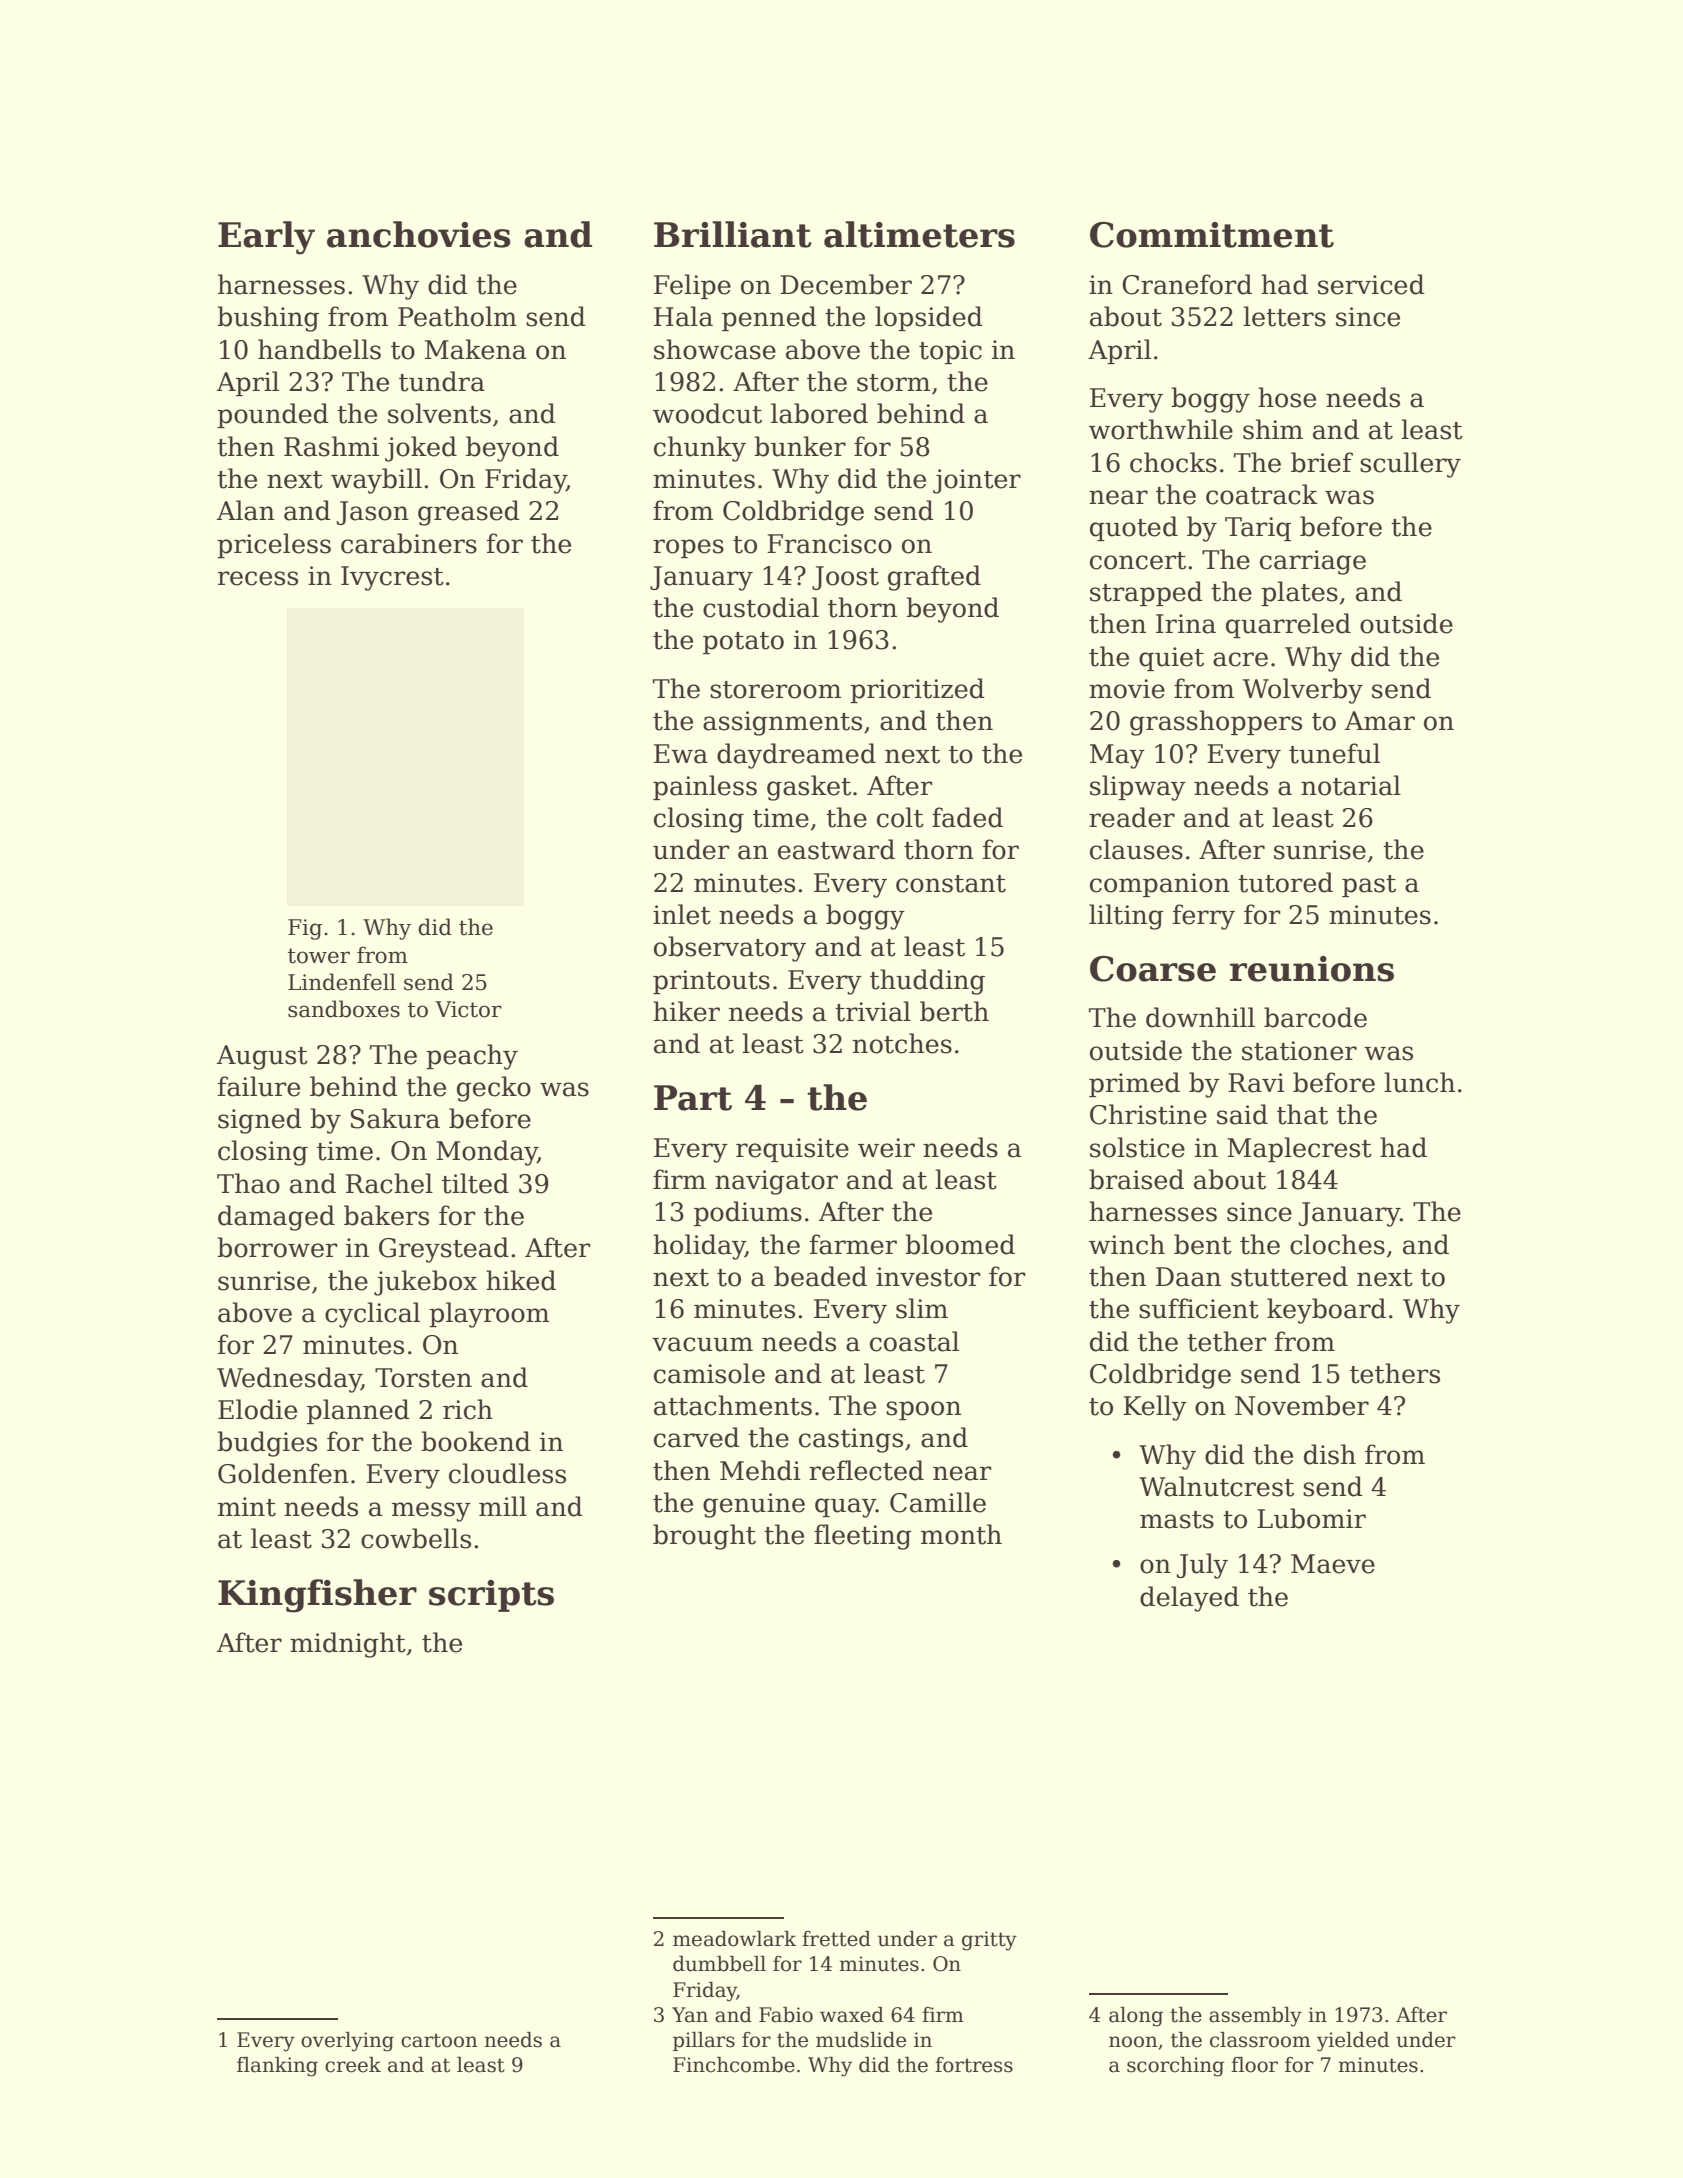  I want to click on gritty, so click(989, 1941).
